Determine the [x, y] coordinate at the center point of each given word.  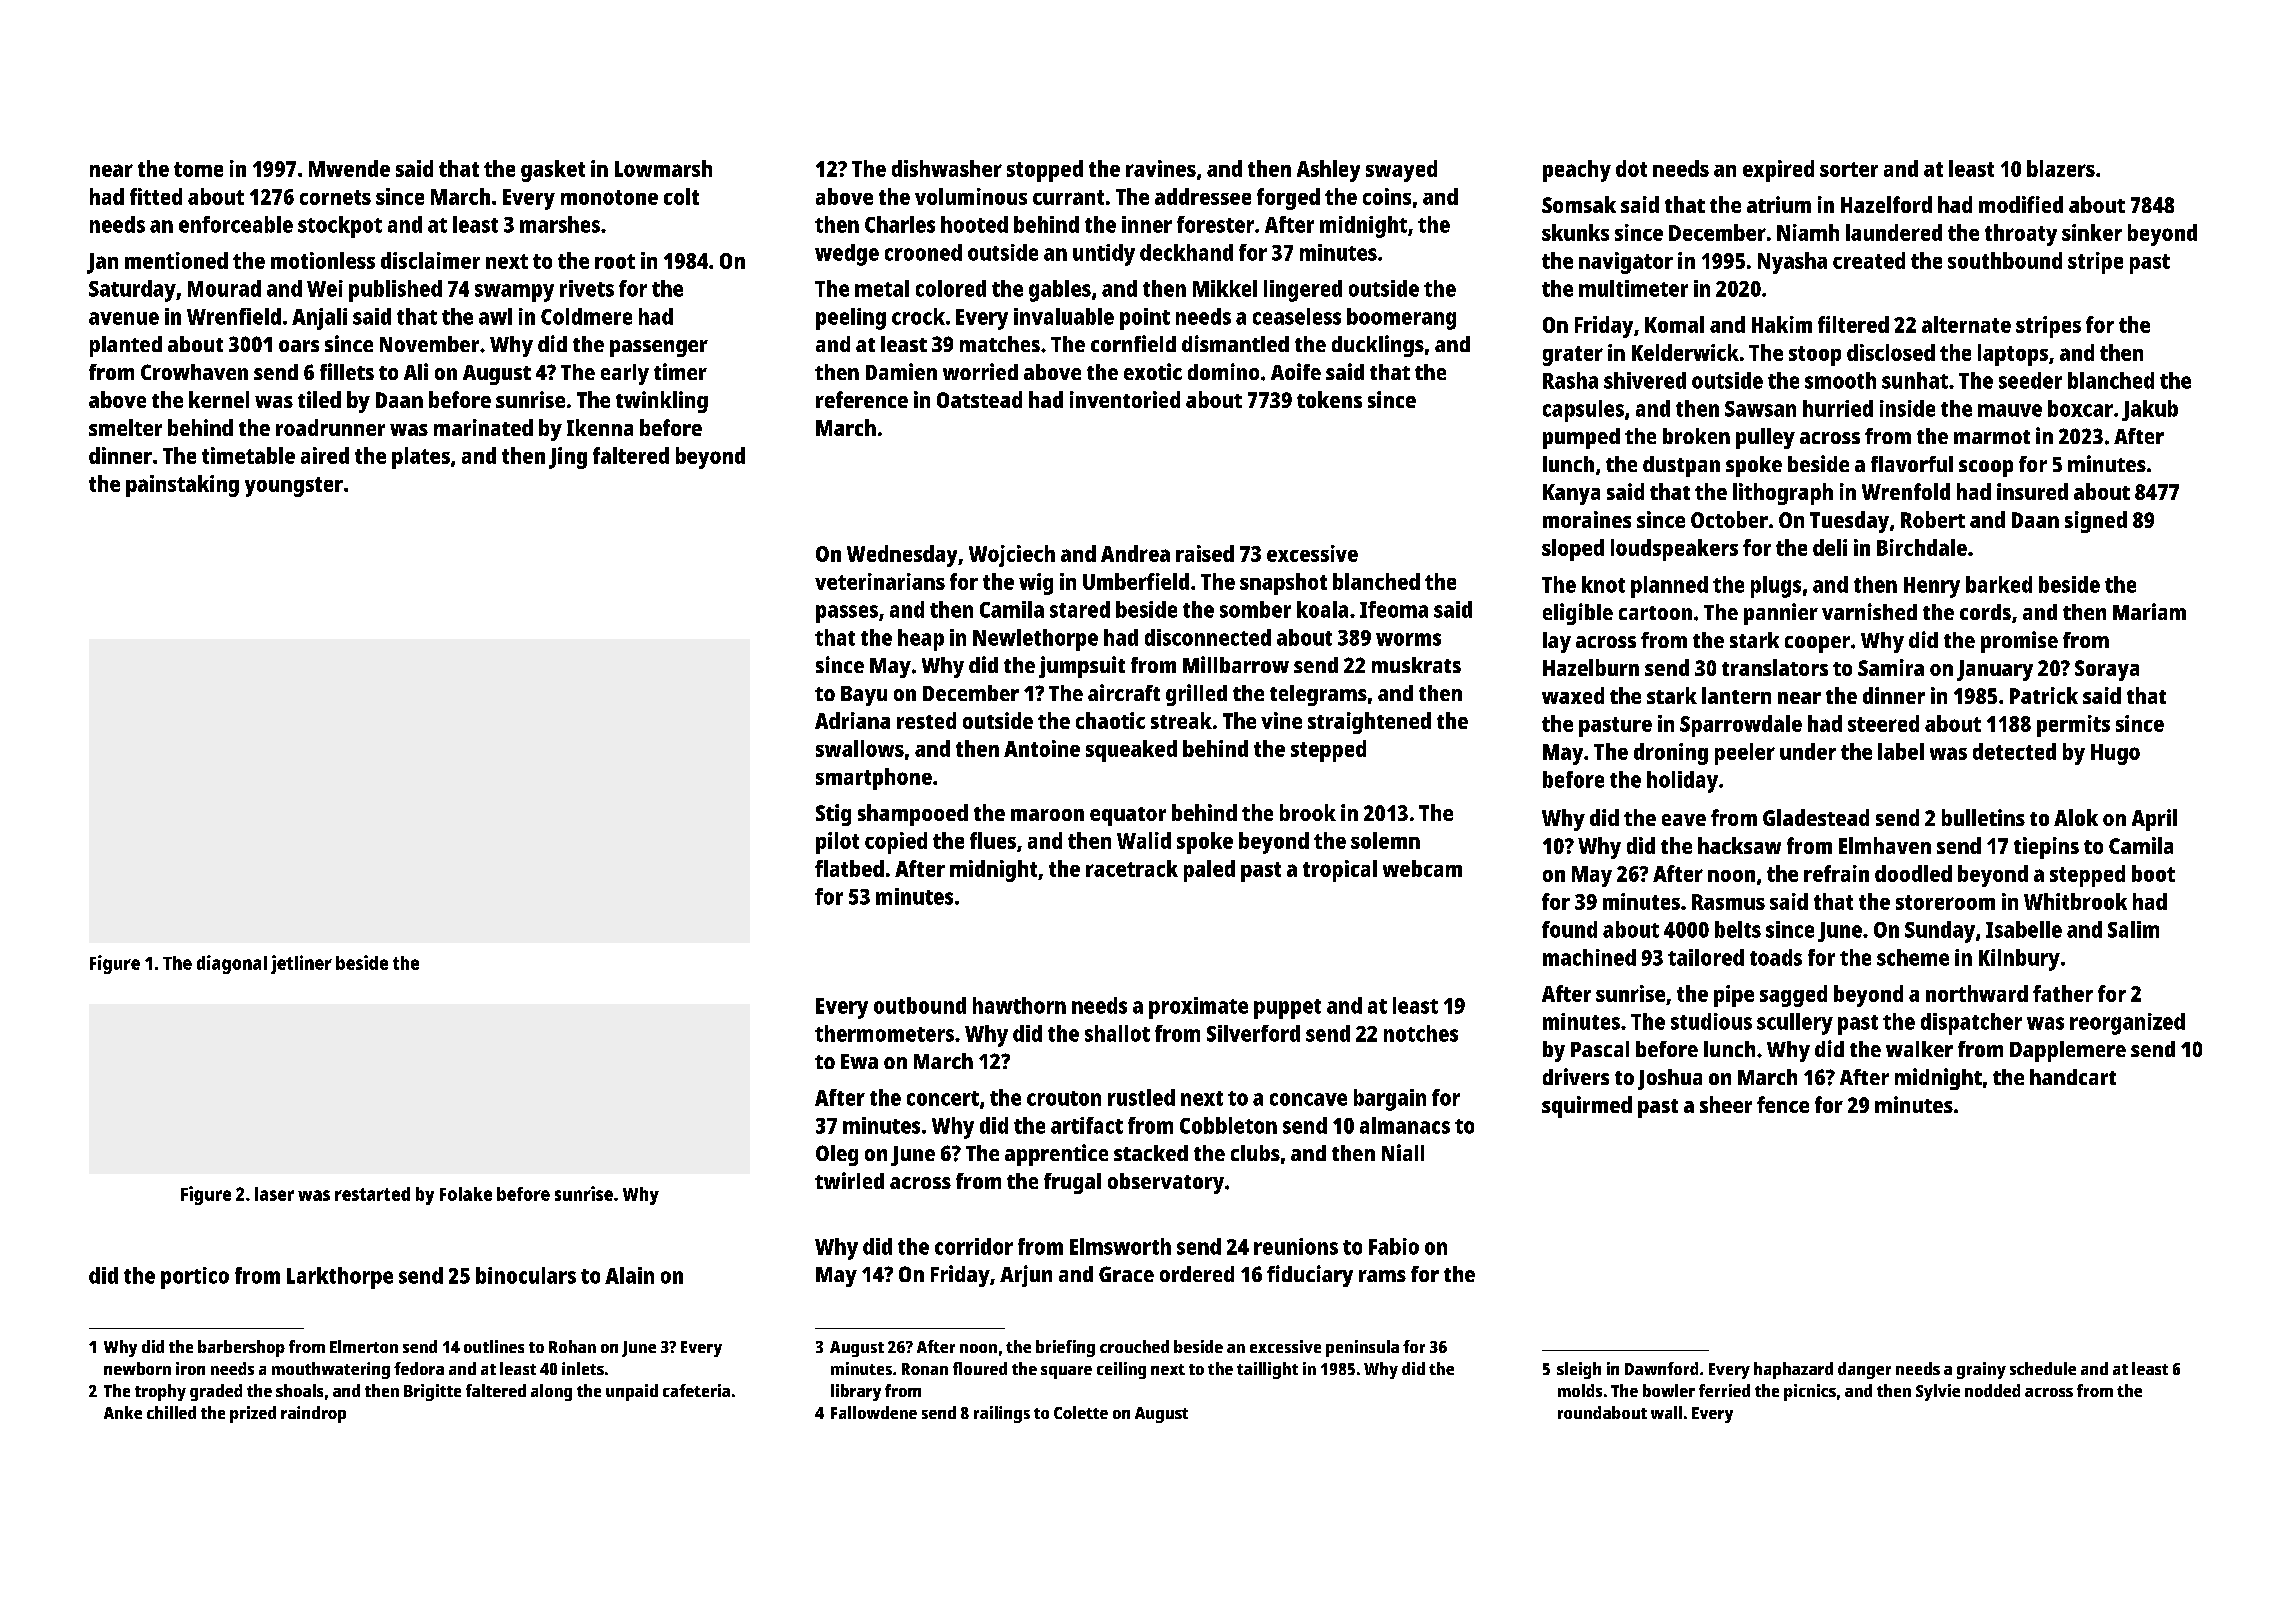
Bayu [864, 696]
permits [2073, 726]
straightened [1369, 723]
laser [274, 1194]
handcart [2073, 1077]
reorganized [2127, 1024]
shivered [1645, 380]
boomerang [1401, 319]
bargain [1390, 1100]
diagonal [232, 964]
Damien [901, 371]
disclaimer [430, 260]
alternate [1966, 324]
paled [1209, 871]
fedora [419, 1368]
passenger [659, 348]
